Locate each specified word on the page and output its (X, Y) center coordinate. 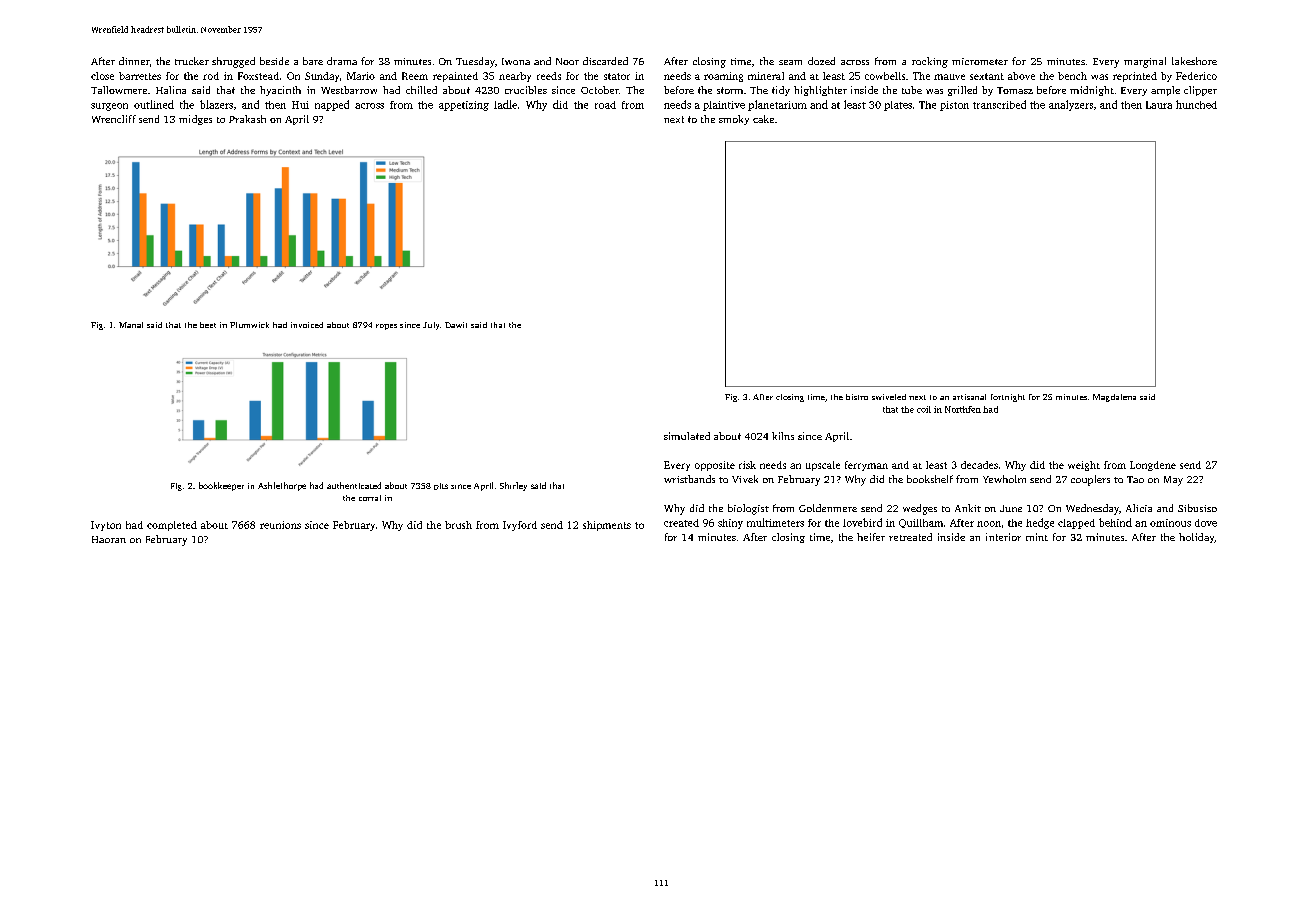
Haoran (109, 539)
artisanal (969, 397)
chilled (421, 90)
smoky (734, 120)
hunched (1196, 104)
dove (1206, 523)
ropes (386, 327)
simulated (687, 436)
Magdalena (1114, 398)
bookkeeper (221, 486)
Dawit (456, 325)
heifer (871, 537)
